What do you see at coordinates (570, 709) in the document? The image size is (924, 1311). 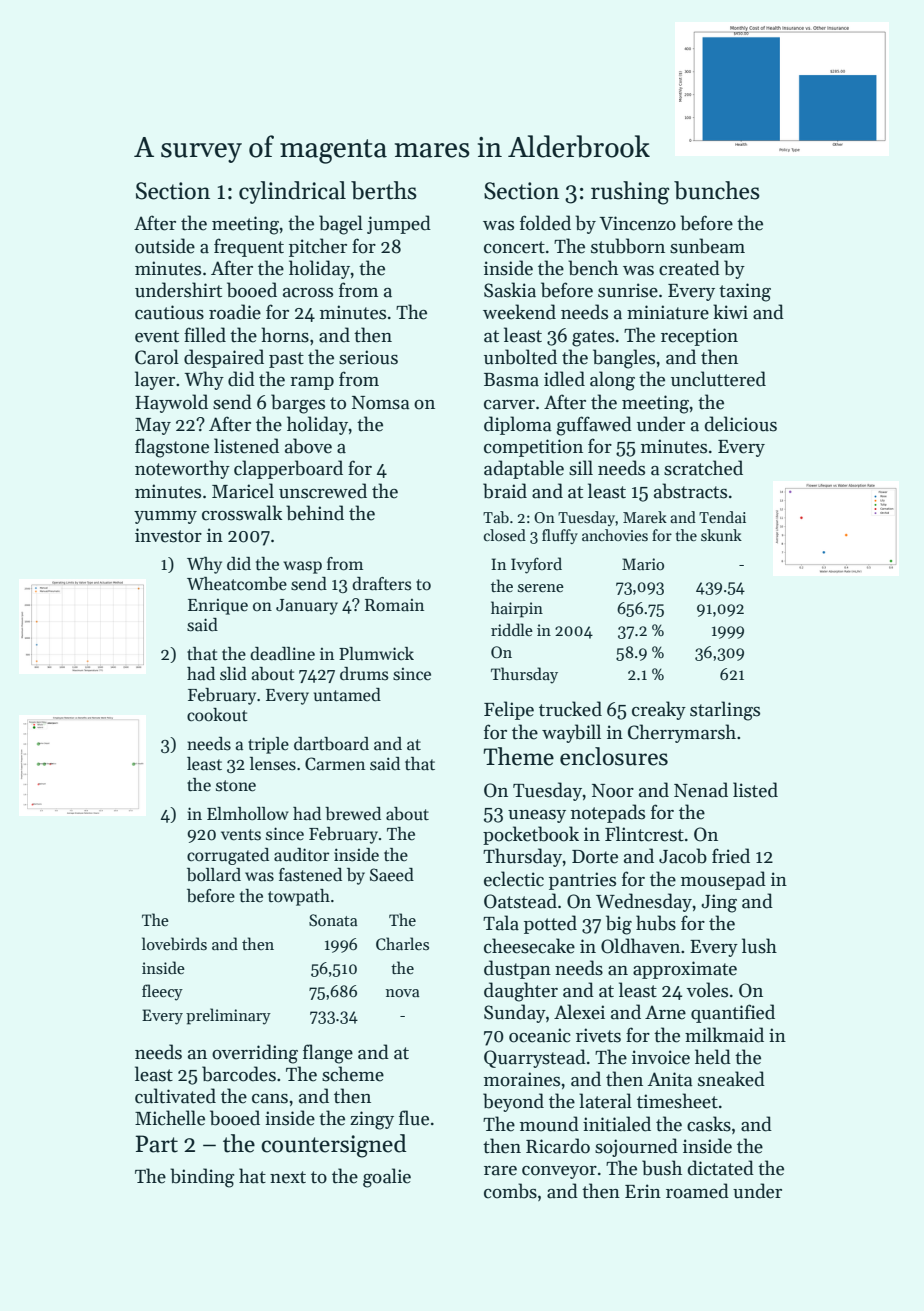 I see `trucked` at bounding box center [570, 709].
